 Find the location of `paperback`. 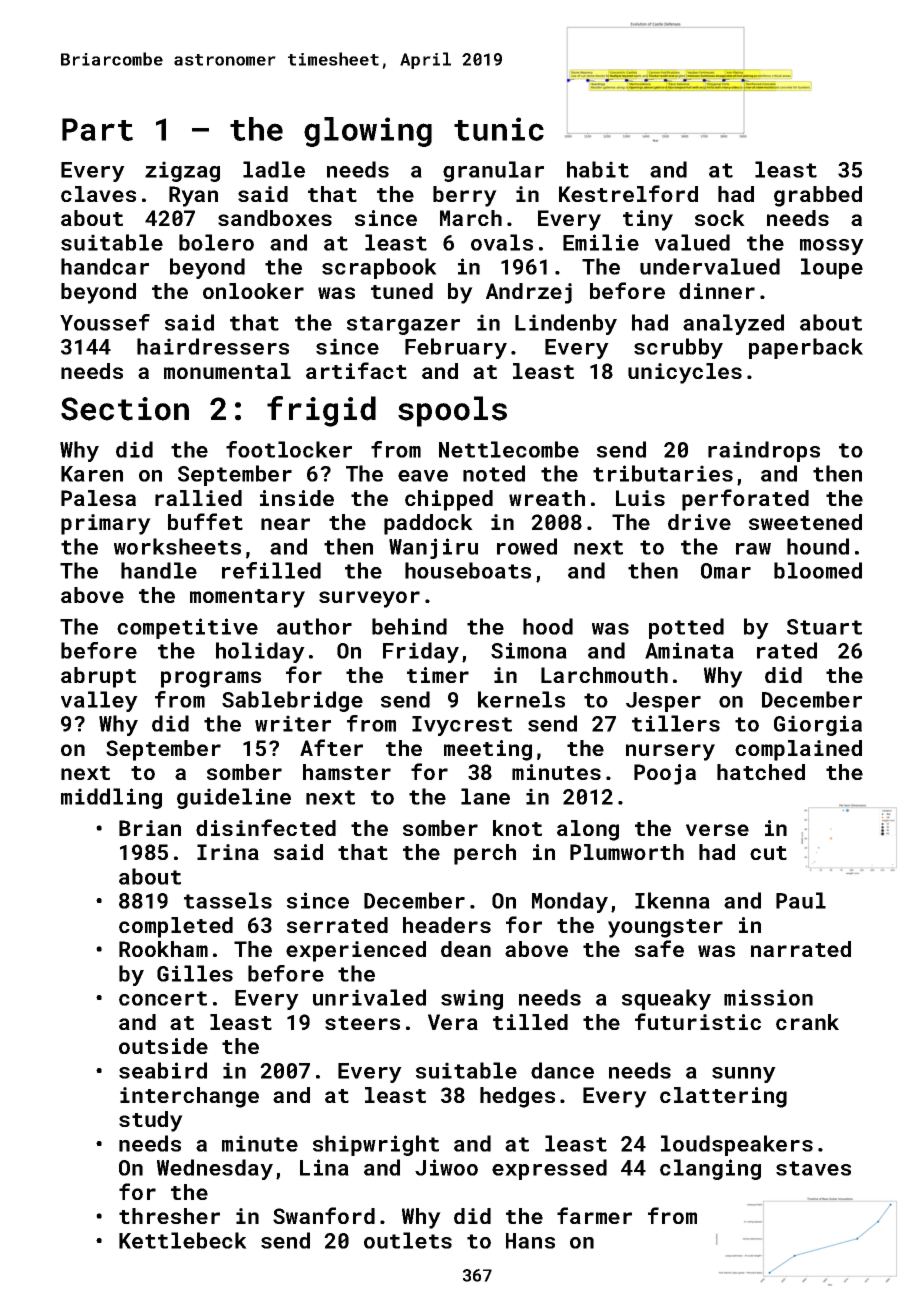

paperback is located at coordinates (806, 348).
